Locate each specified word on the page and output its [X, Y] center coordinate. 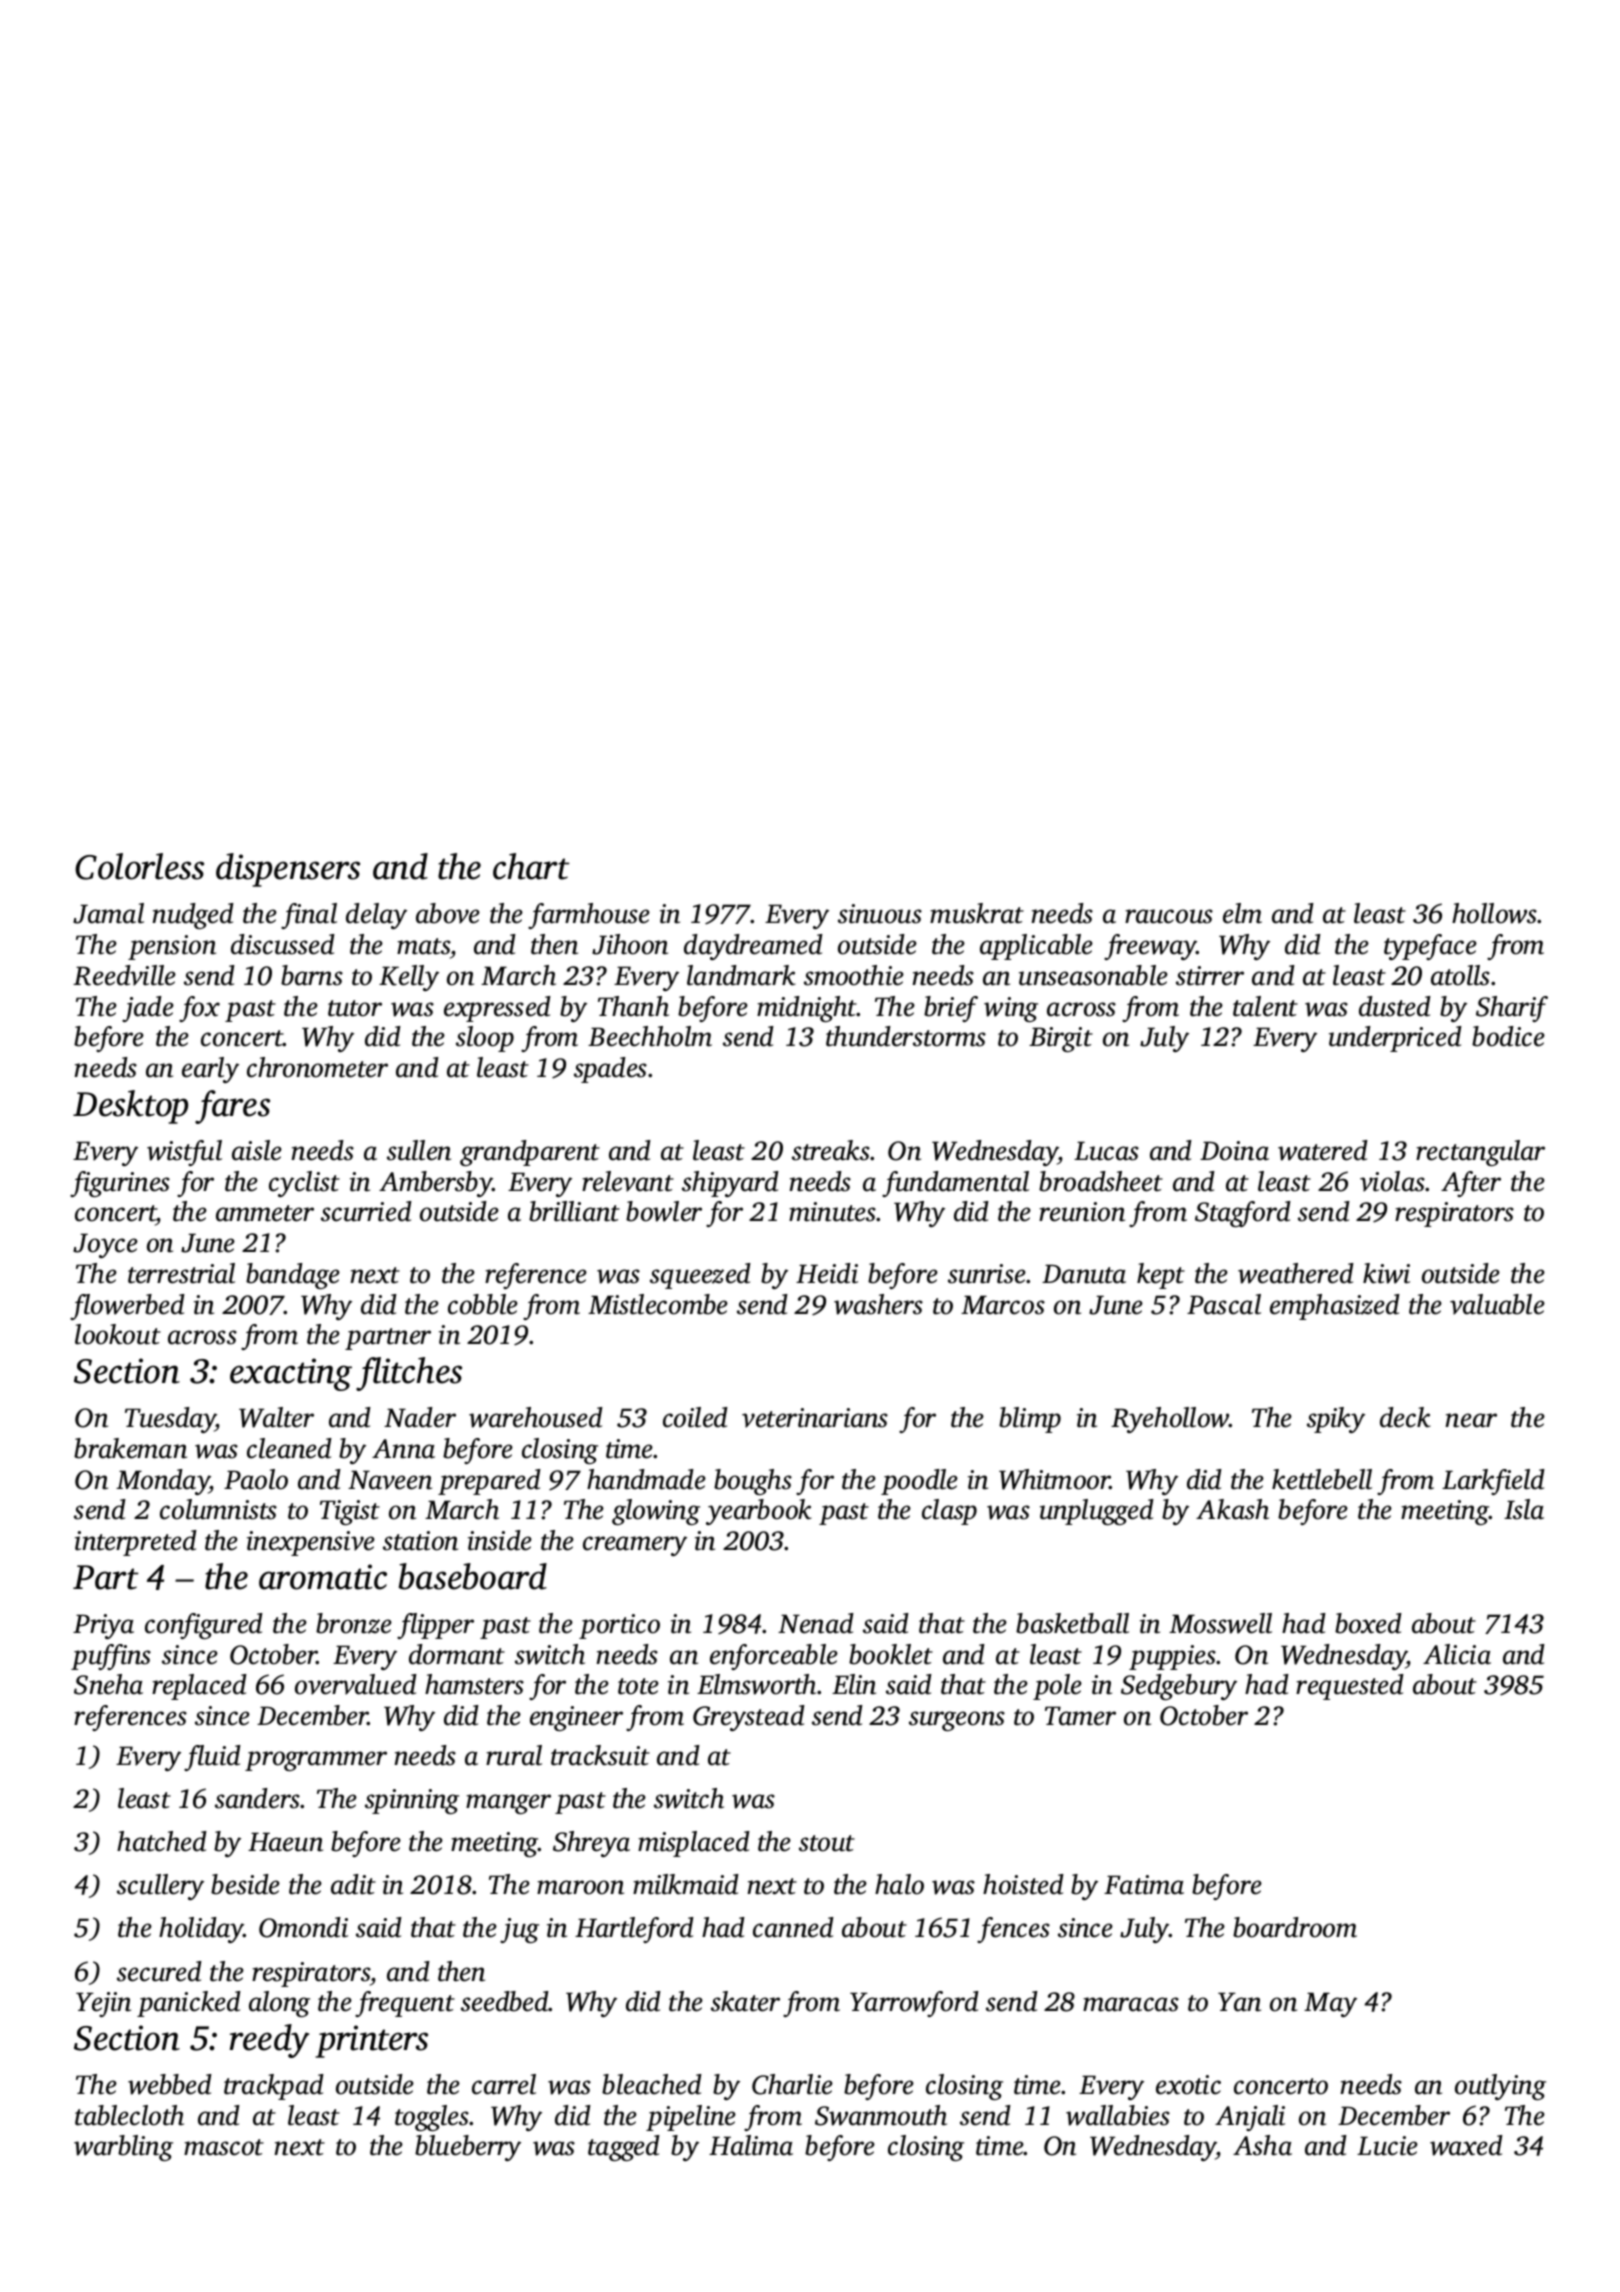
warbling [123, 2148]
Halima [751, 2145]
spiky [1336, 1420]
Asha [1262, 2145]
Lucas [1106, 1151]
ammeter [265, 1213]
